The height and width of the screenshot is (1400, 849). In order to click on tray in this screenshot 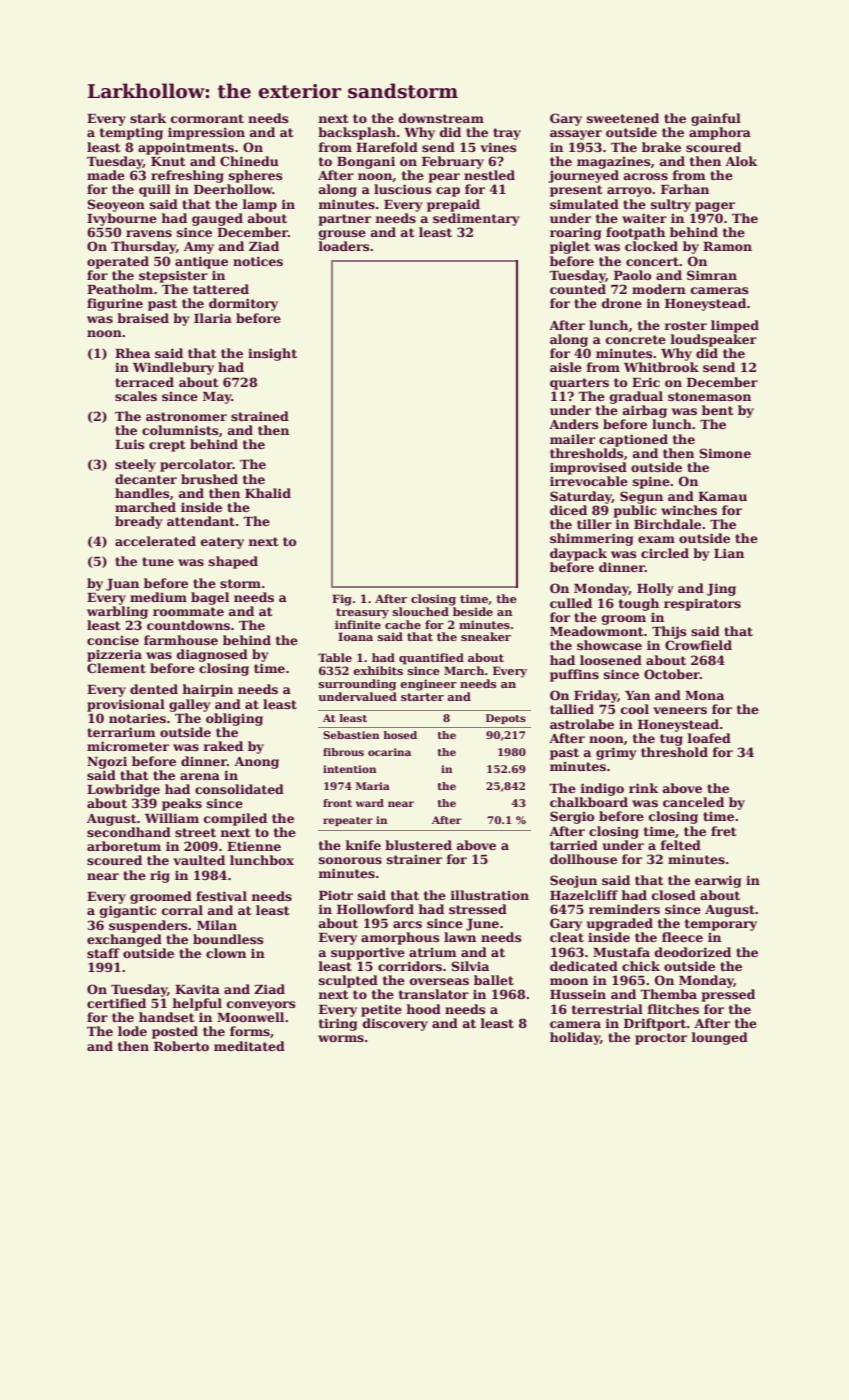, I will do `click(507, 134)`.
